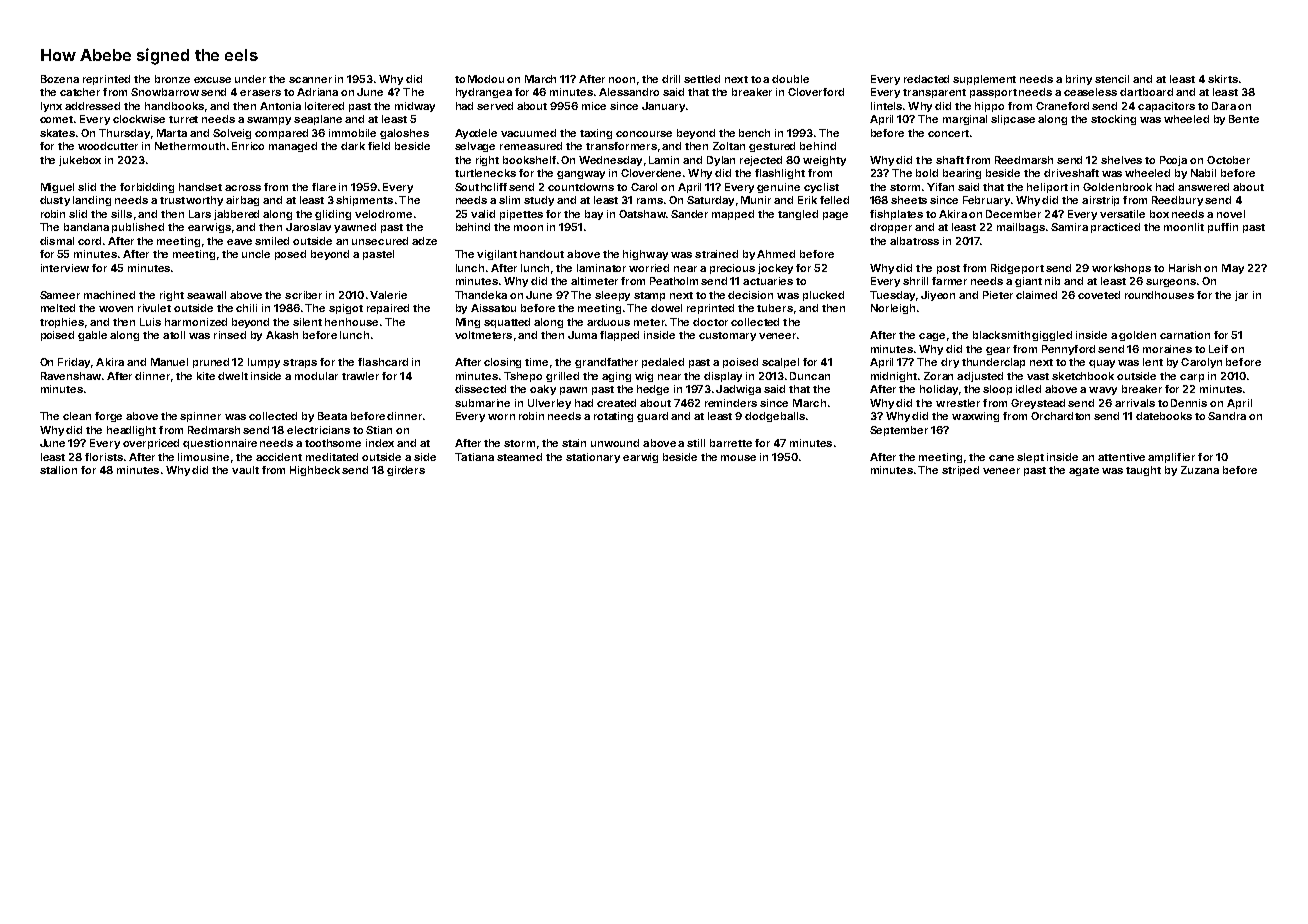 The width and height of the image is (1308, 924). What do you see at coordinates (282, 335) in the image?
I see `Akash` at bounding box center [282, 335].
